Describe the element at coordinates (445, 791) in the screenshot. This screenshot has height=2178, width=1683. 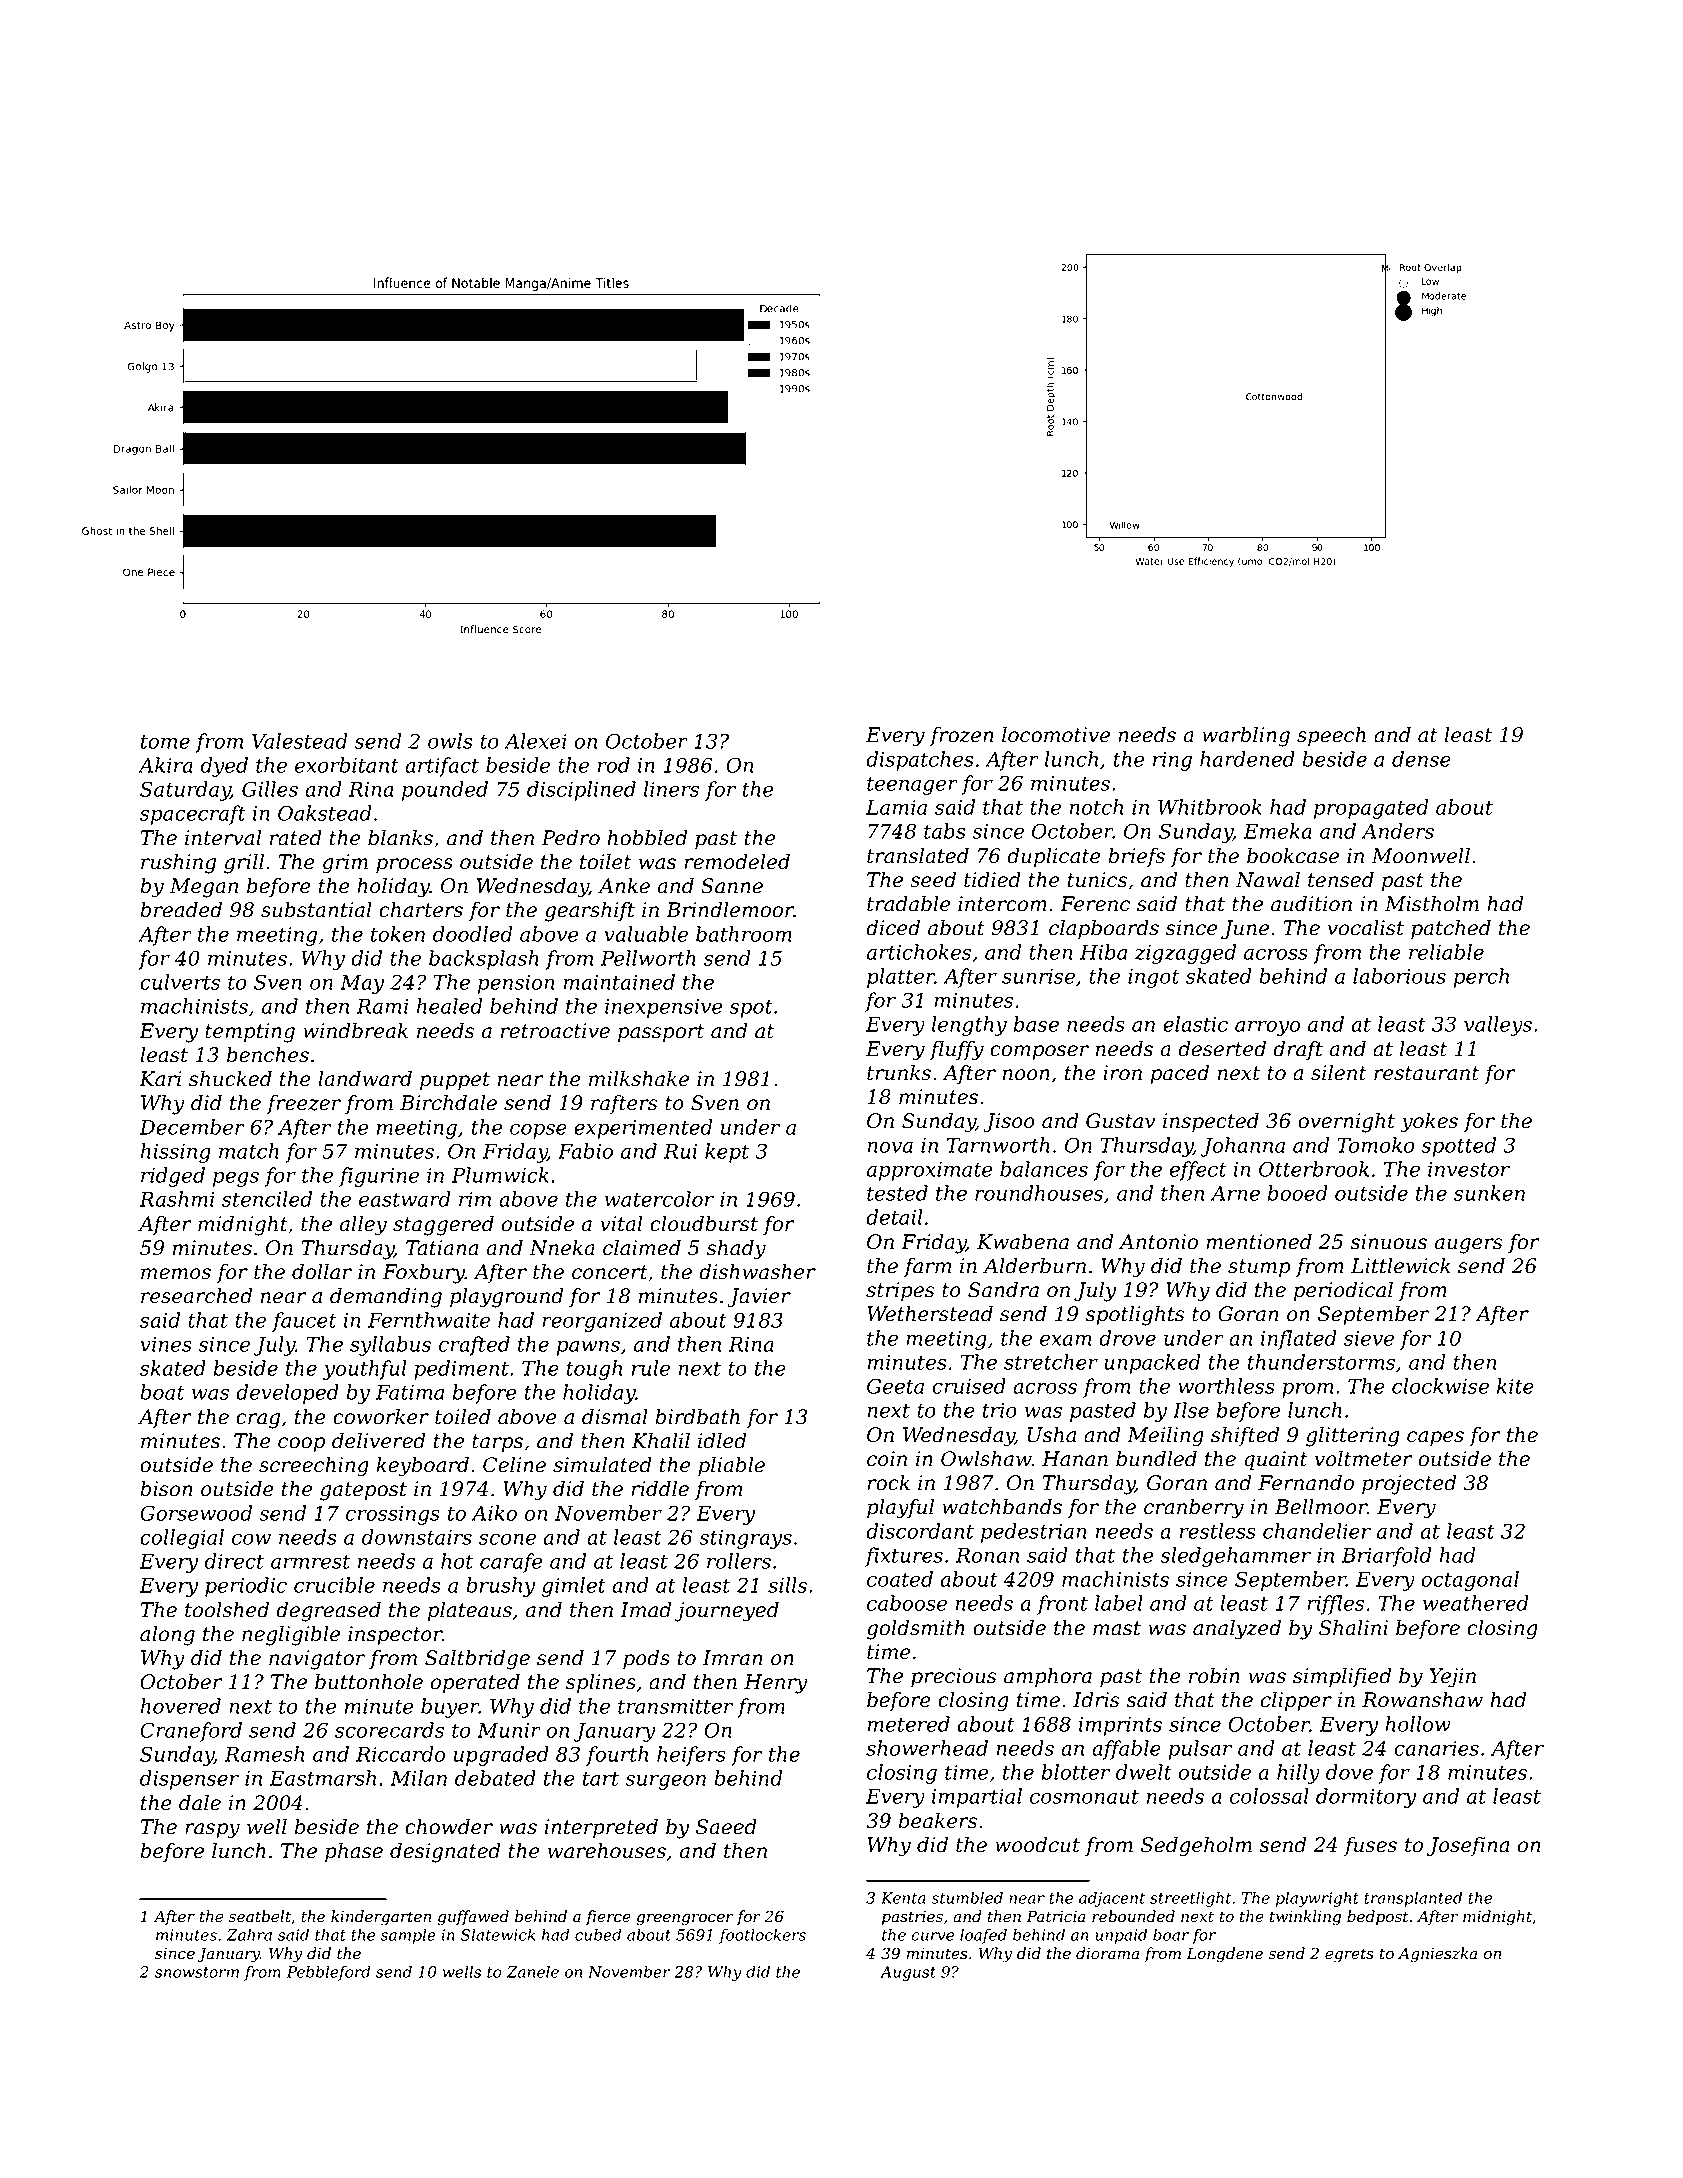
I see `pounded` at that location.
